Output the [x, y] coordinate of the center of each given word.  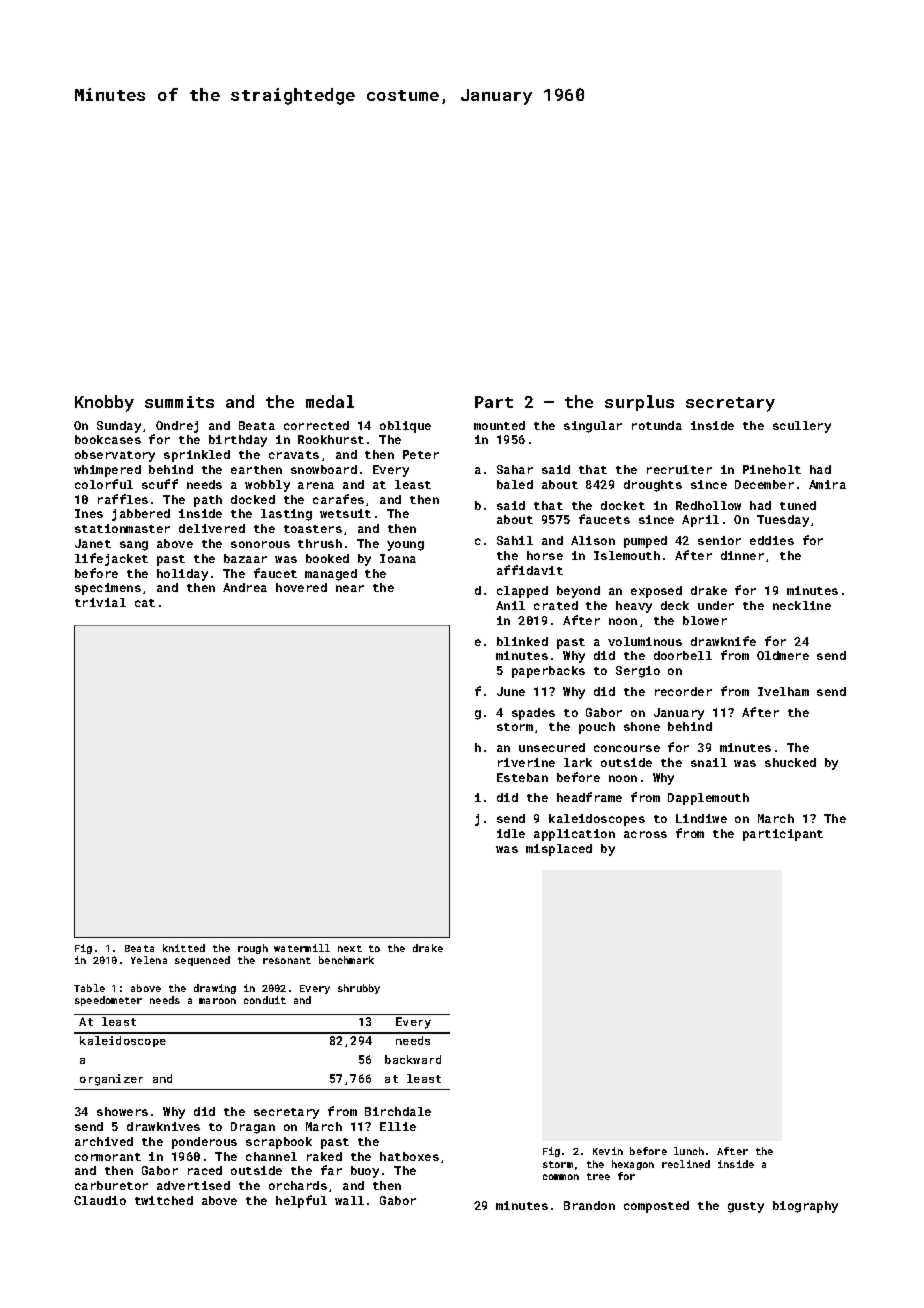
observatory [115, 456]
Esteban [522, 777]
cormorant [108, 1157]
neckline [802, 605]
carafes [338, 499]
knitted [184, 948]
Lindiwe [701, 818]
